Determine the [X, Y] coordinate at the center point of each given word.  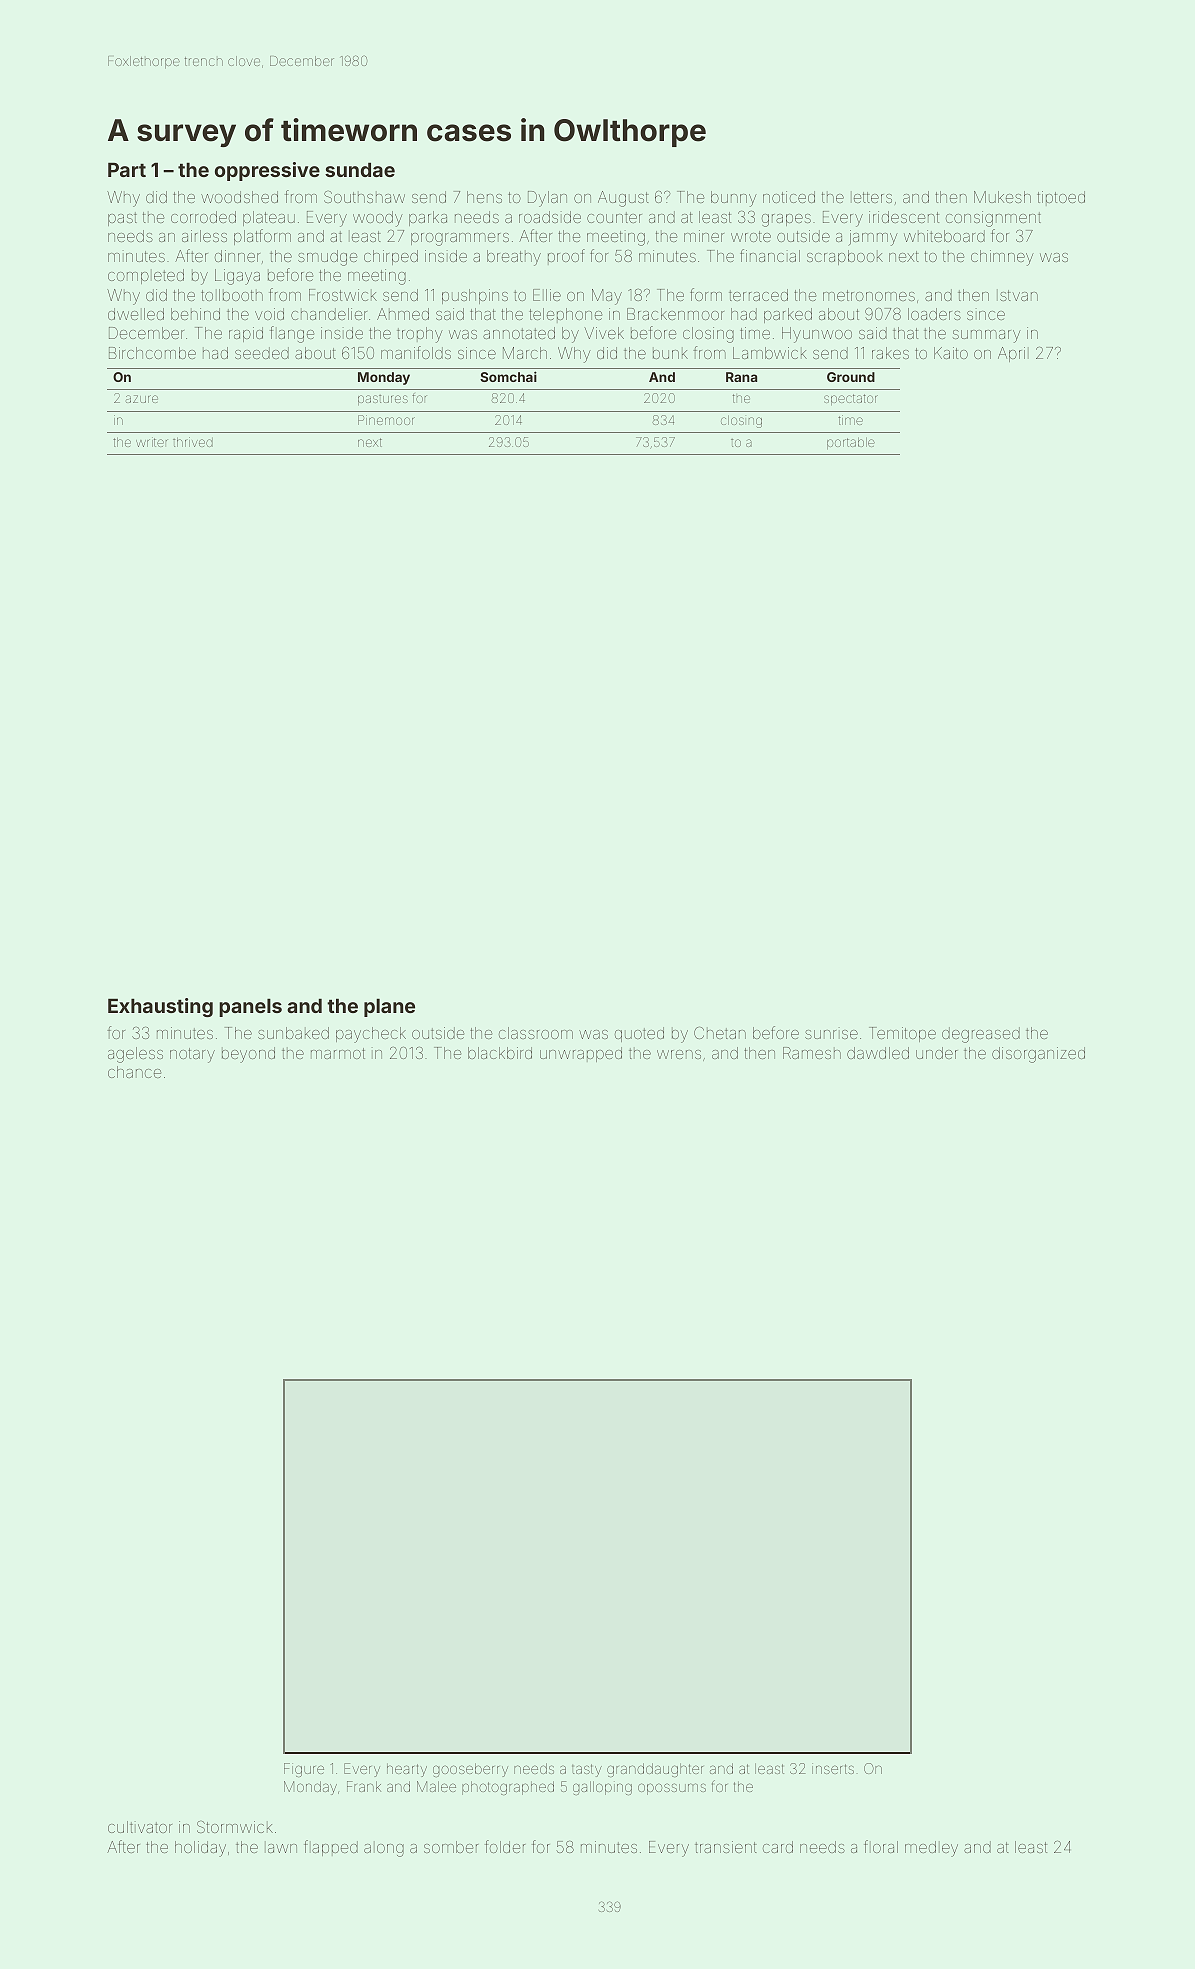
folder [505, 1846]
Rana [741, 377]
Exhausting [160, 1007]
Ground [851, 377]
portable [851, 443]
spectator [851, 399]
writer [152, 442]
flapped [331, 1848]
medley [931, 1849]
